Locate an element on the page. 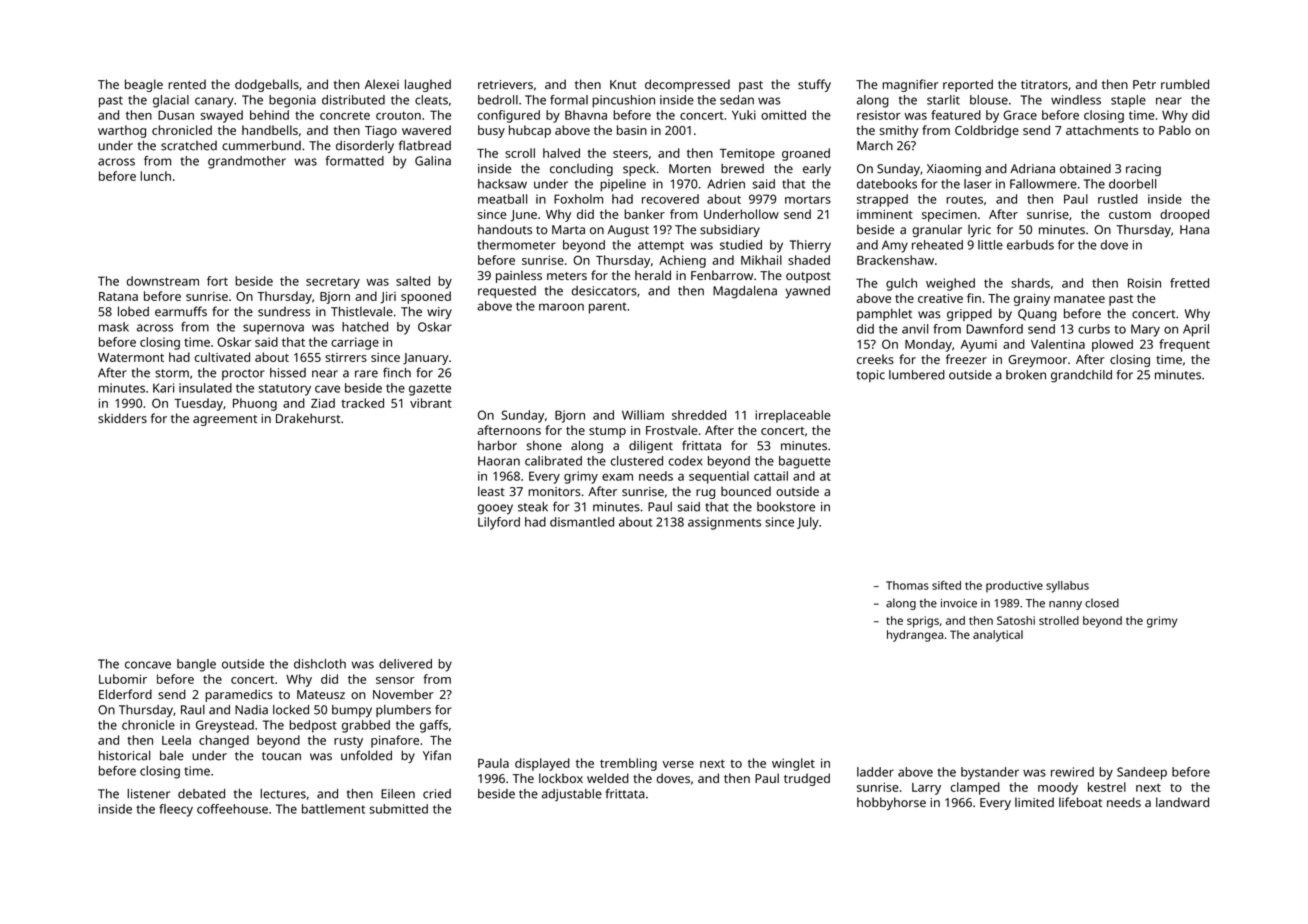  Grace is located at coordinates (1020, 115).
